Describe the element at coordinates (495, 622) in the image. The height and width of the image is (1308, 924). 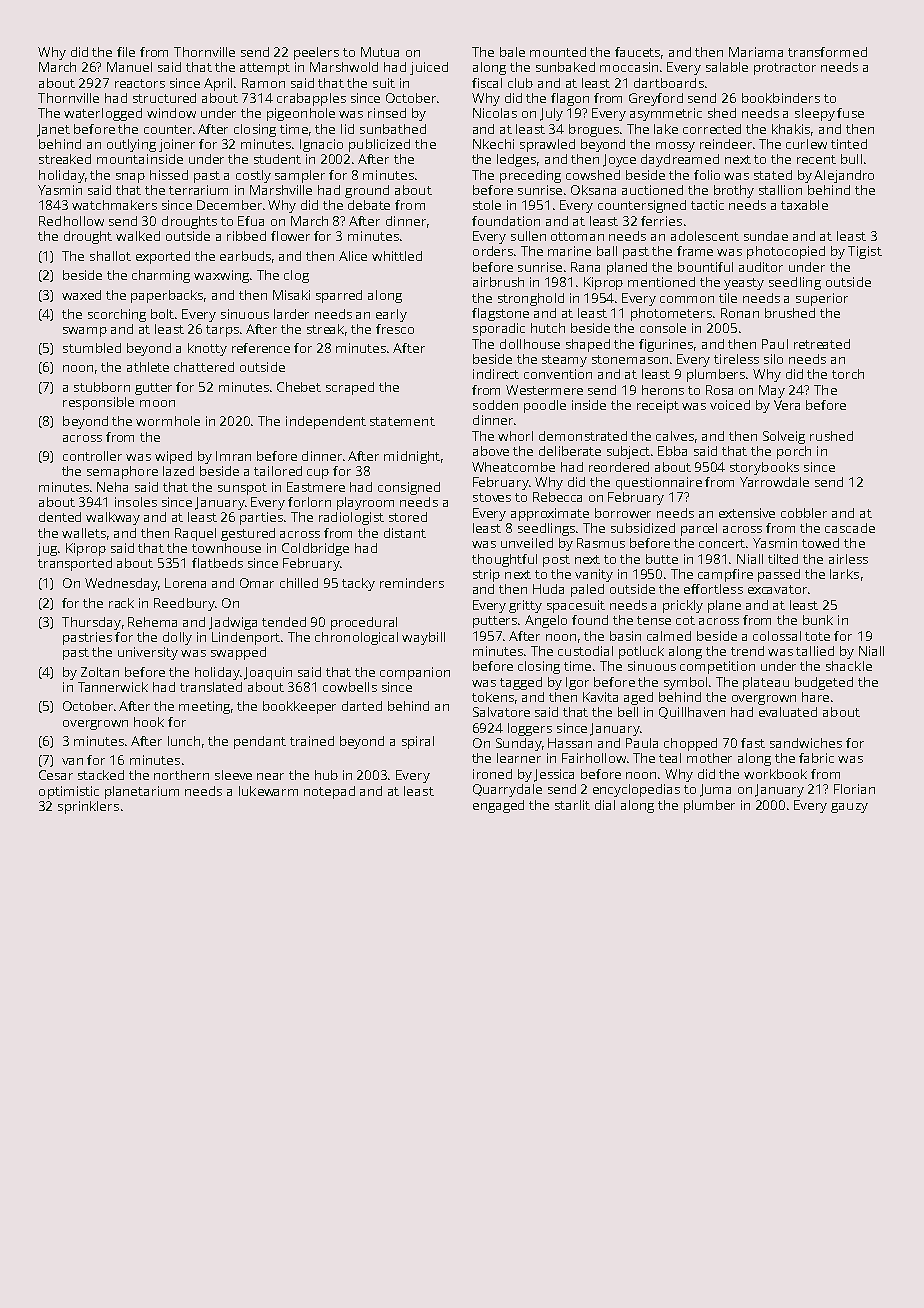
I see `putters` at that location.
